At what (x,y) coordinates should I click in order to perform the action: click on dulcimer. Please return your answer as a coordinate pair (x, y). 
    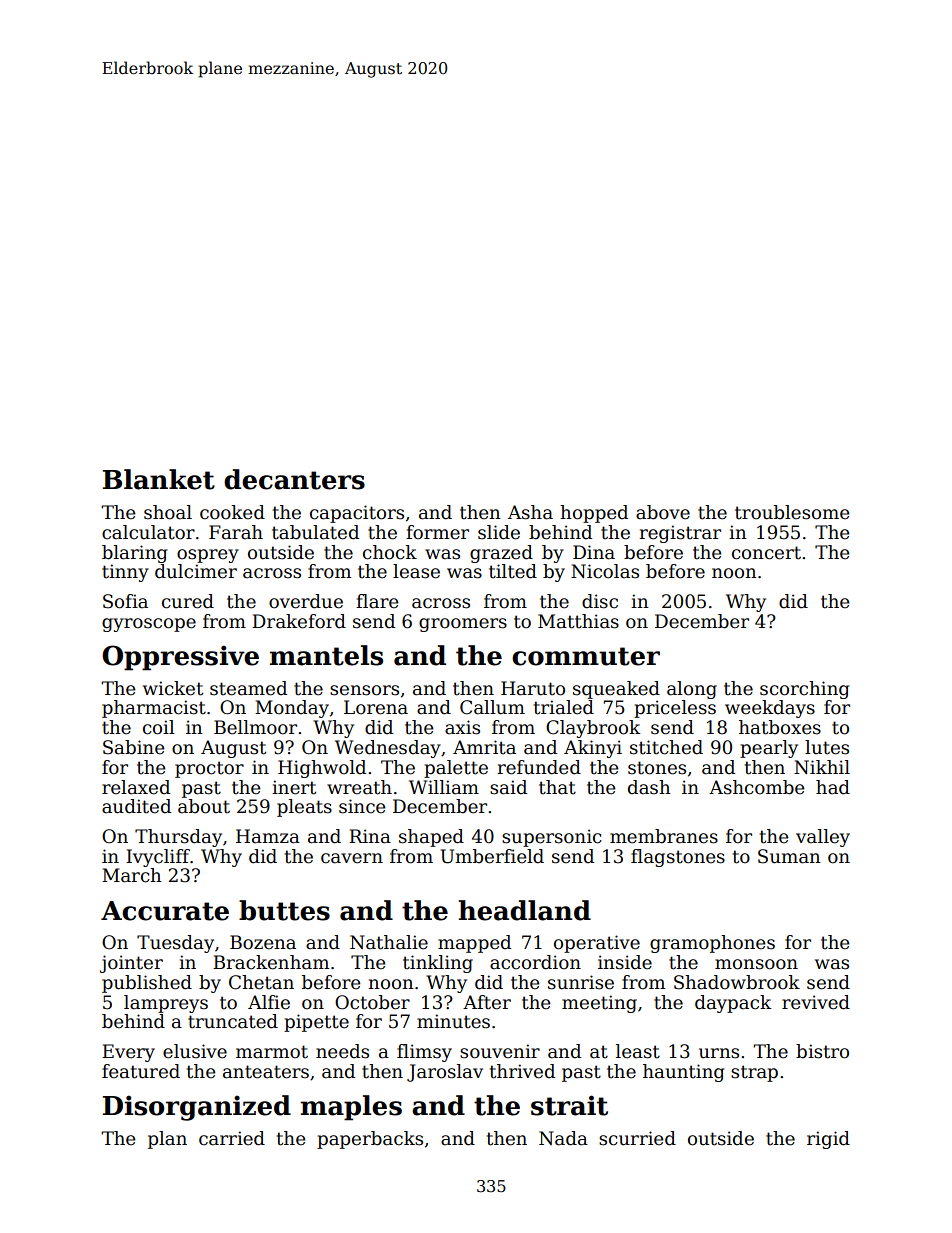
    Looking at the image, I should click on (196, 571).
